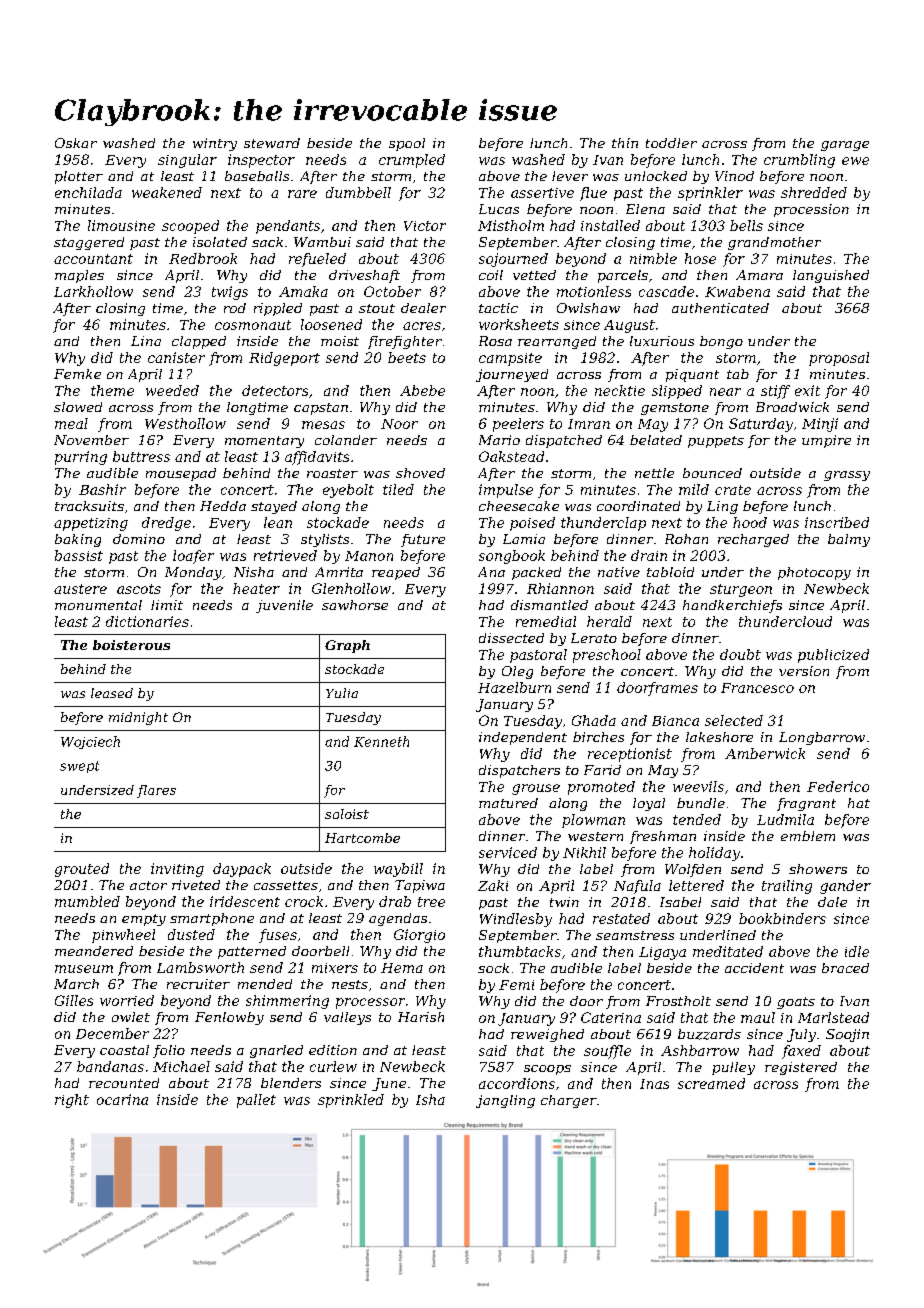 Image resolution: width=924 pixels, height=1308 pixels. Describe the element at coordinates (82, 870) in the page. I see `grouted` at that location.
